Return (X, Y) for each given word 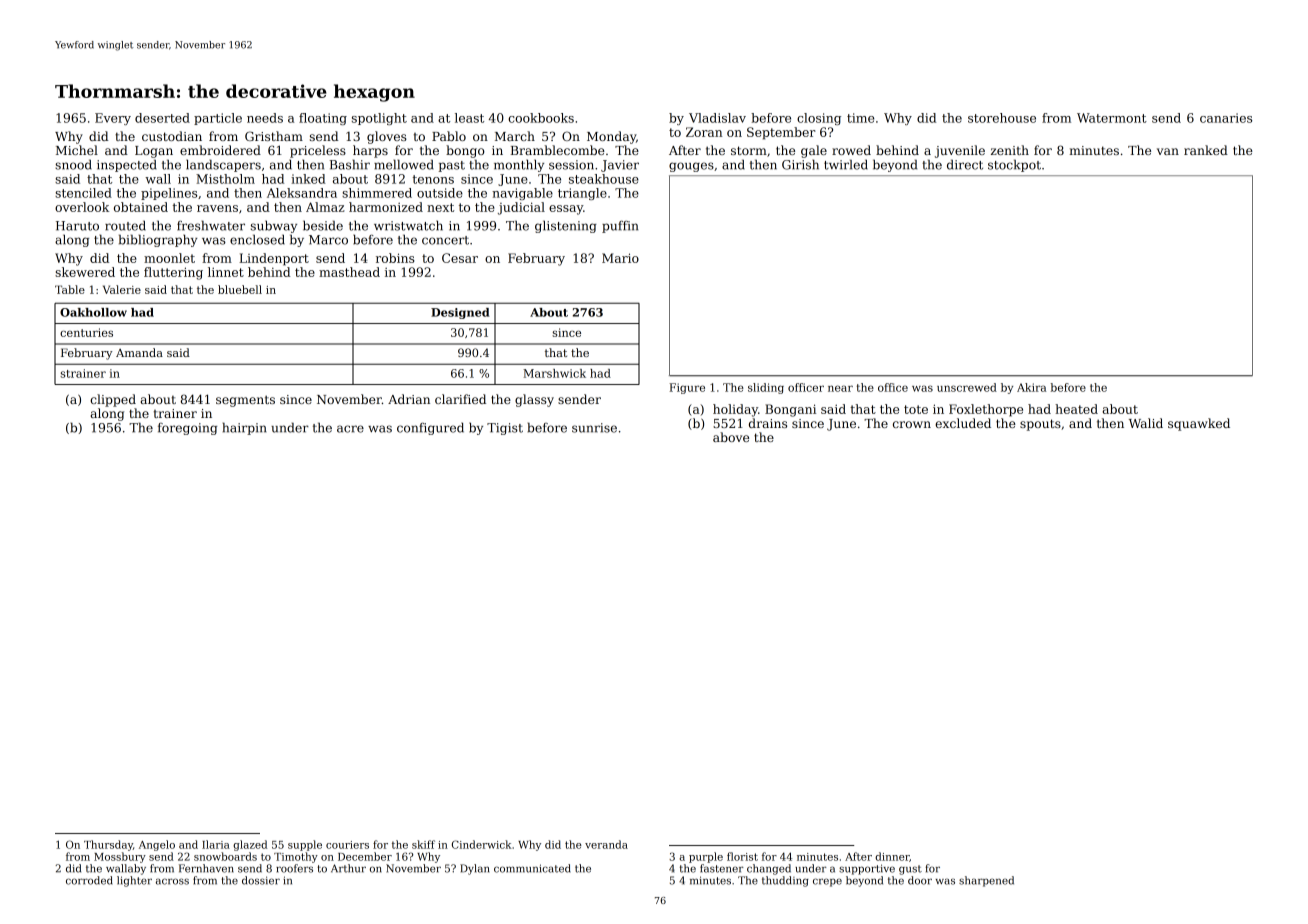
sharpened (986, 881)
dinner (892, 856)
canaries (1226, 118)
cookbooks (541, 118)
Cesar (460, 258)
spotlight (379, 119)
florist (742, 856)
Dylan (474, 869)
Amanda (139, 352)
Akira (1031, 387)
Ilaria (216, 844)
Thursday (108, 845)
